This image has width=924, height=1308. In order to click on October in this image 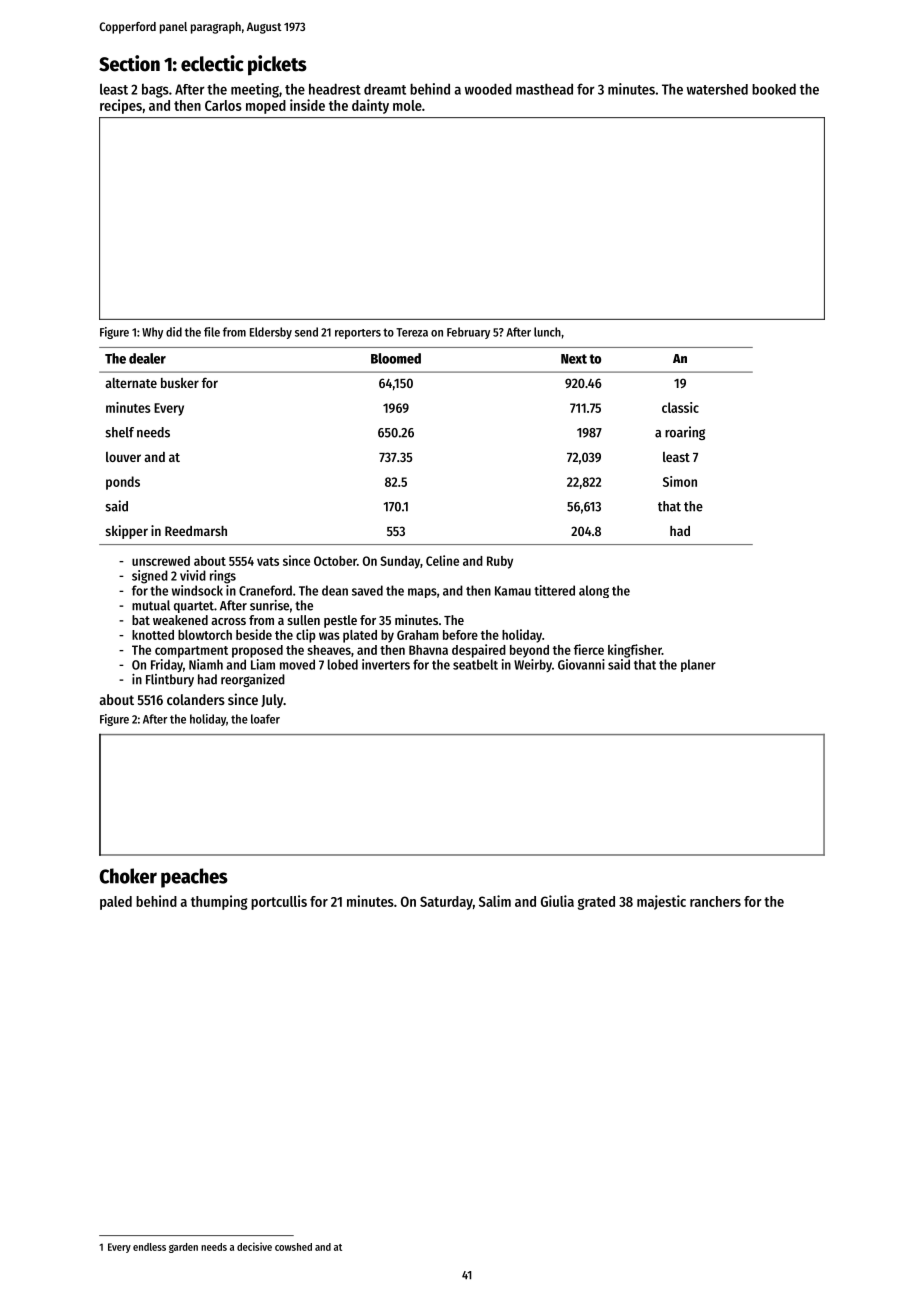, I will do `click(335, 561)`.
